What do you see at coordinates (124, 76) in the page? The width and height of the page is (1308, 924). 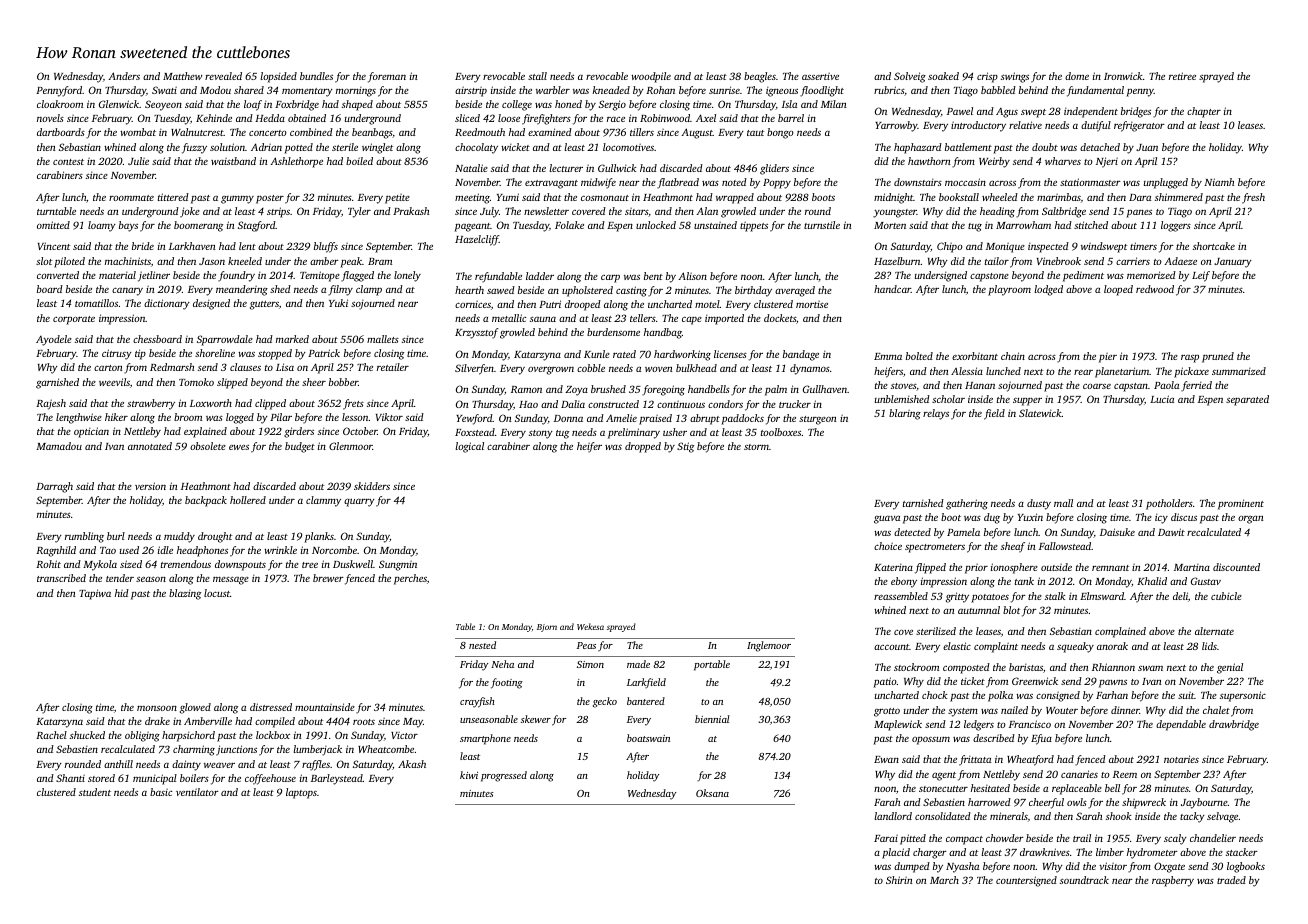 I see `Anders` at bounding box center [124, 76].
